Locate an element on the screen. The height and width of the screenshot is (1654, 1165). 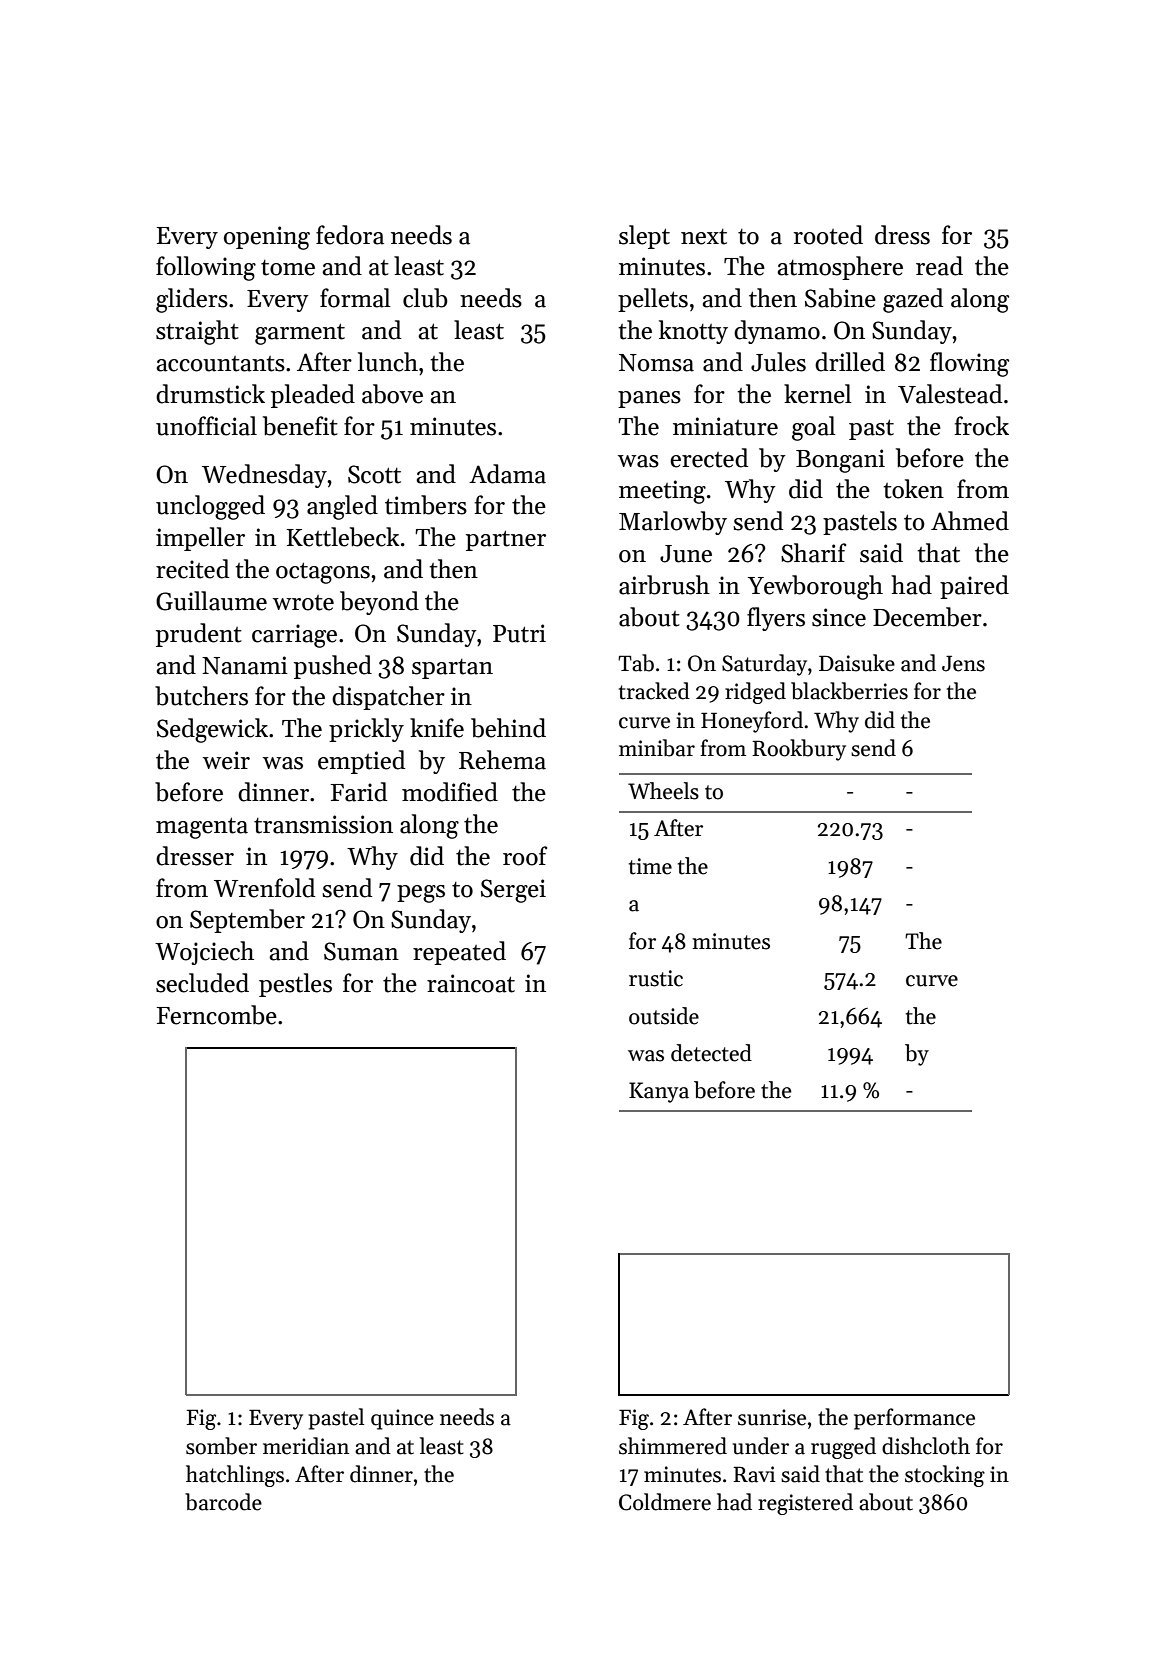
Adama is located at coordinates (507, 474).
